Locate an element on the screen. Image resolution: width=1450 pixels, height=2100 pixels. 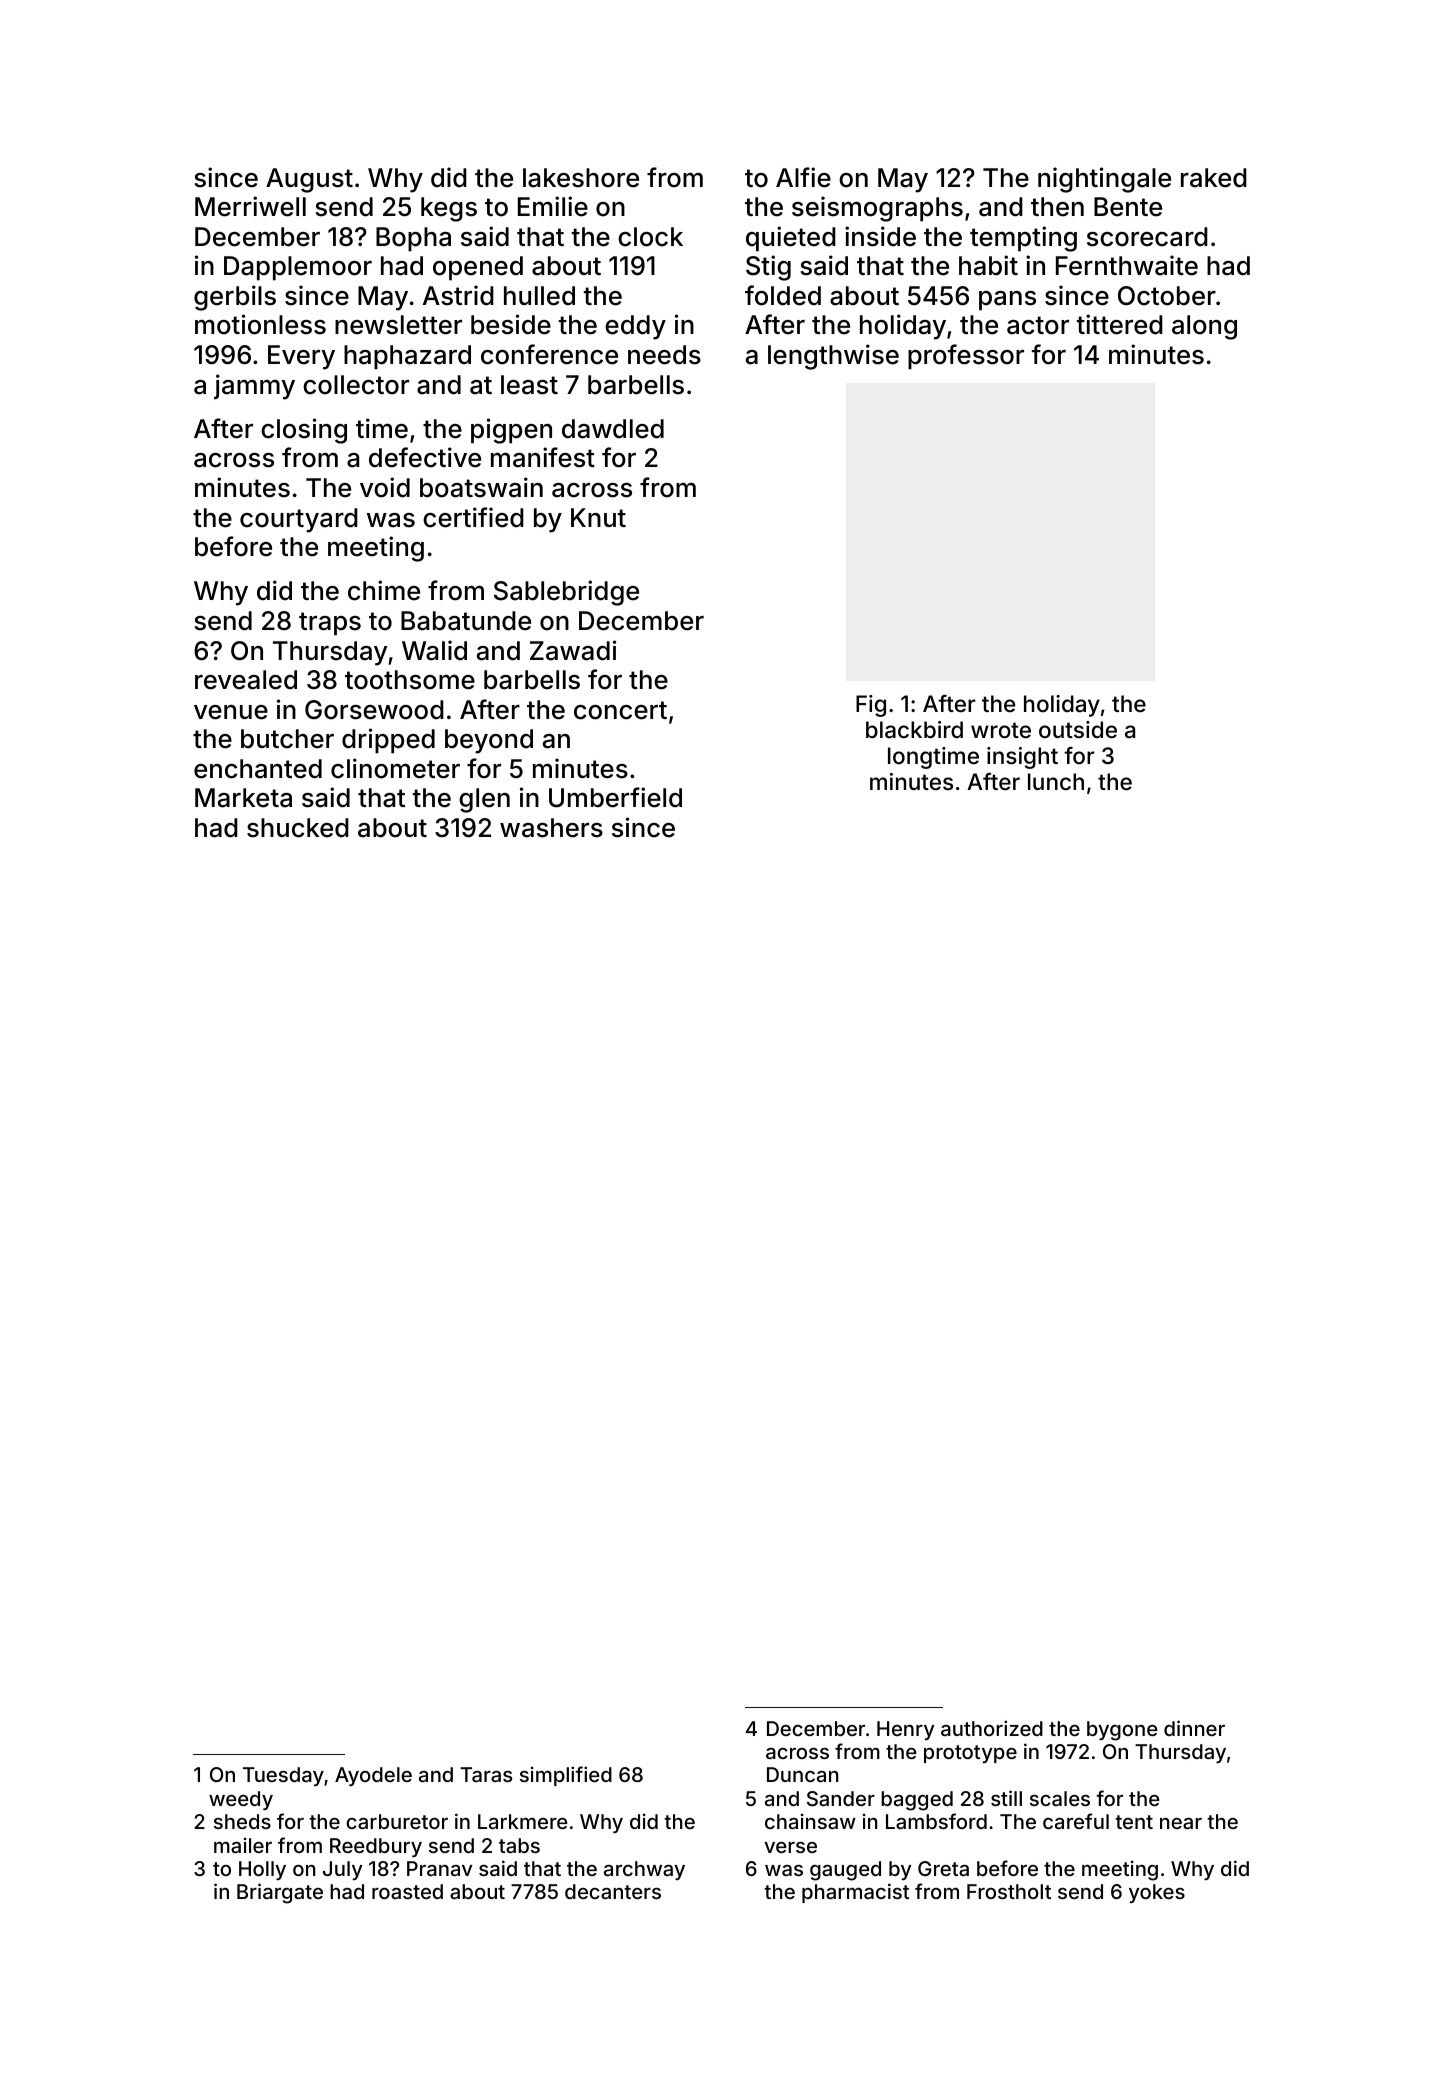
kegs is located at coordinates (449, 209).
